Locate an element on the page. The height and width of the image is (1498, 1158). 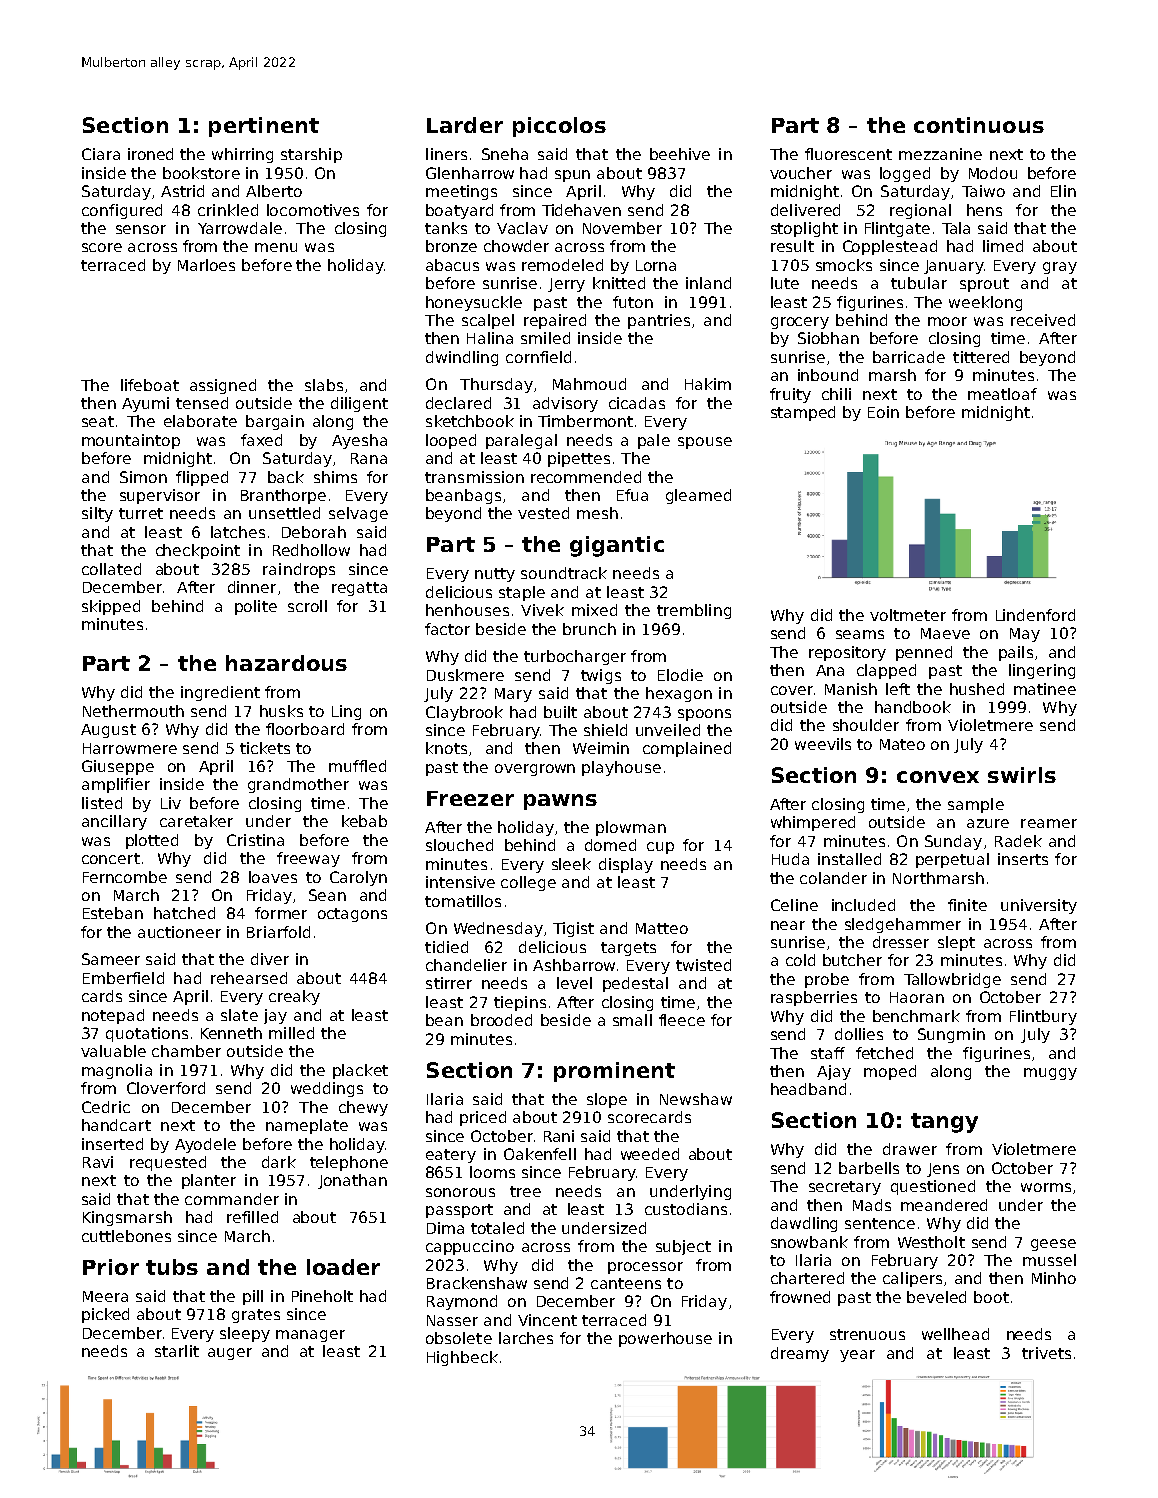
Nethermouth is located at coordinates (133, 711).
